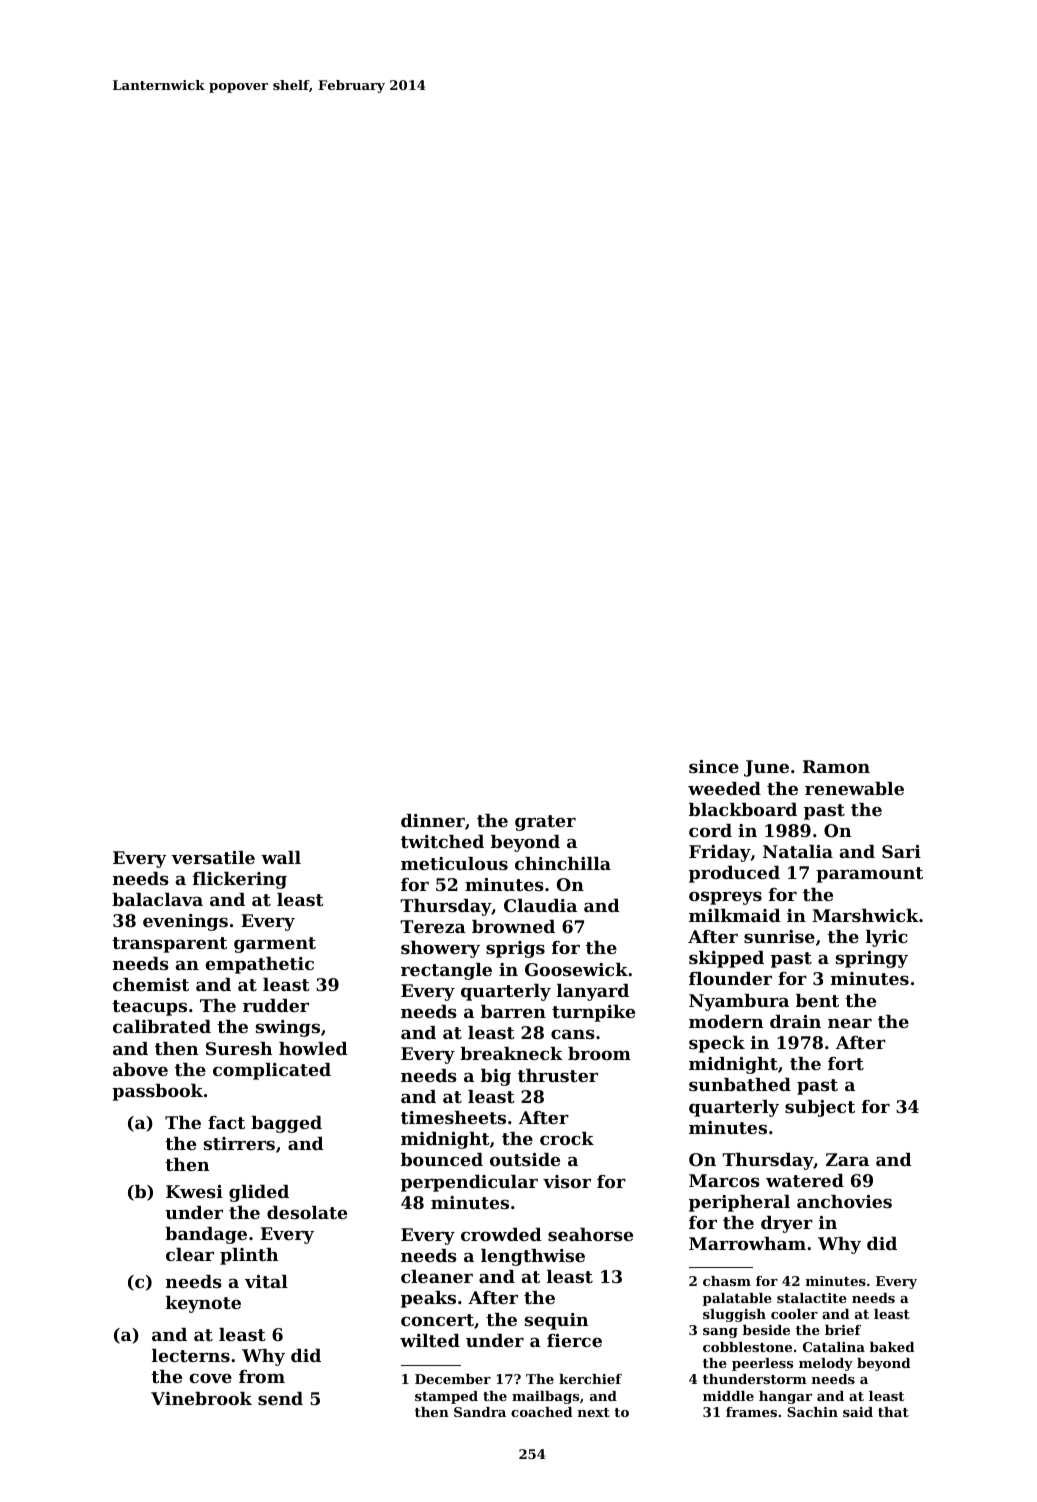 The image size is (1037, 1502). What do you see at coordinates (714, 766) in the document?
I see `since` at bounding box center [714, 766].
